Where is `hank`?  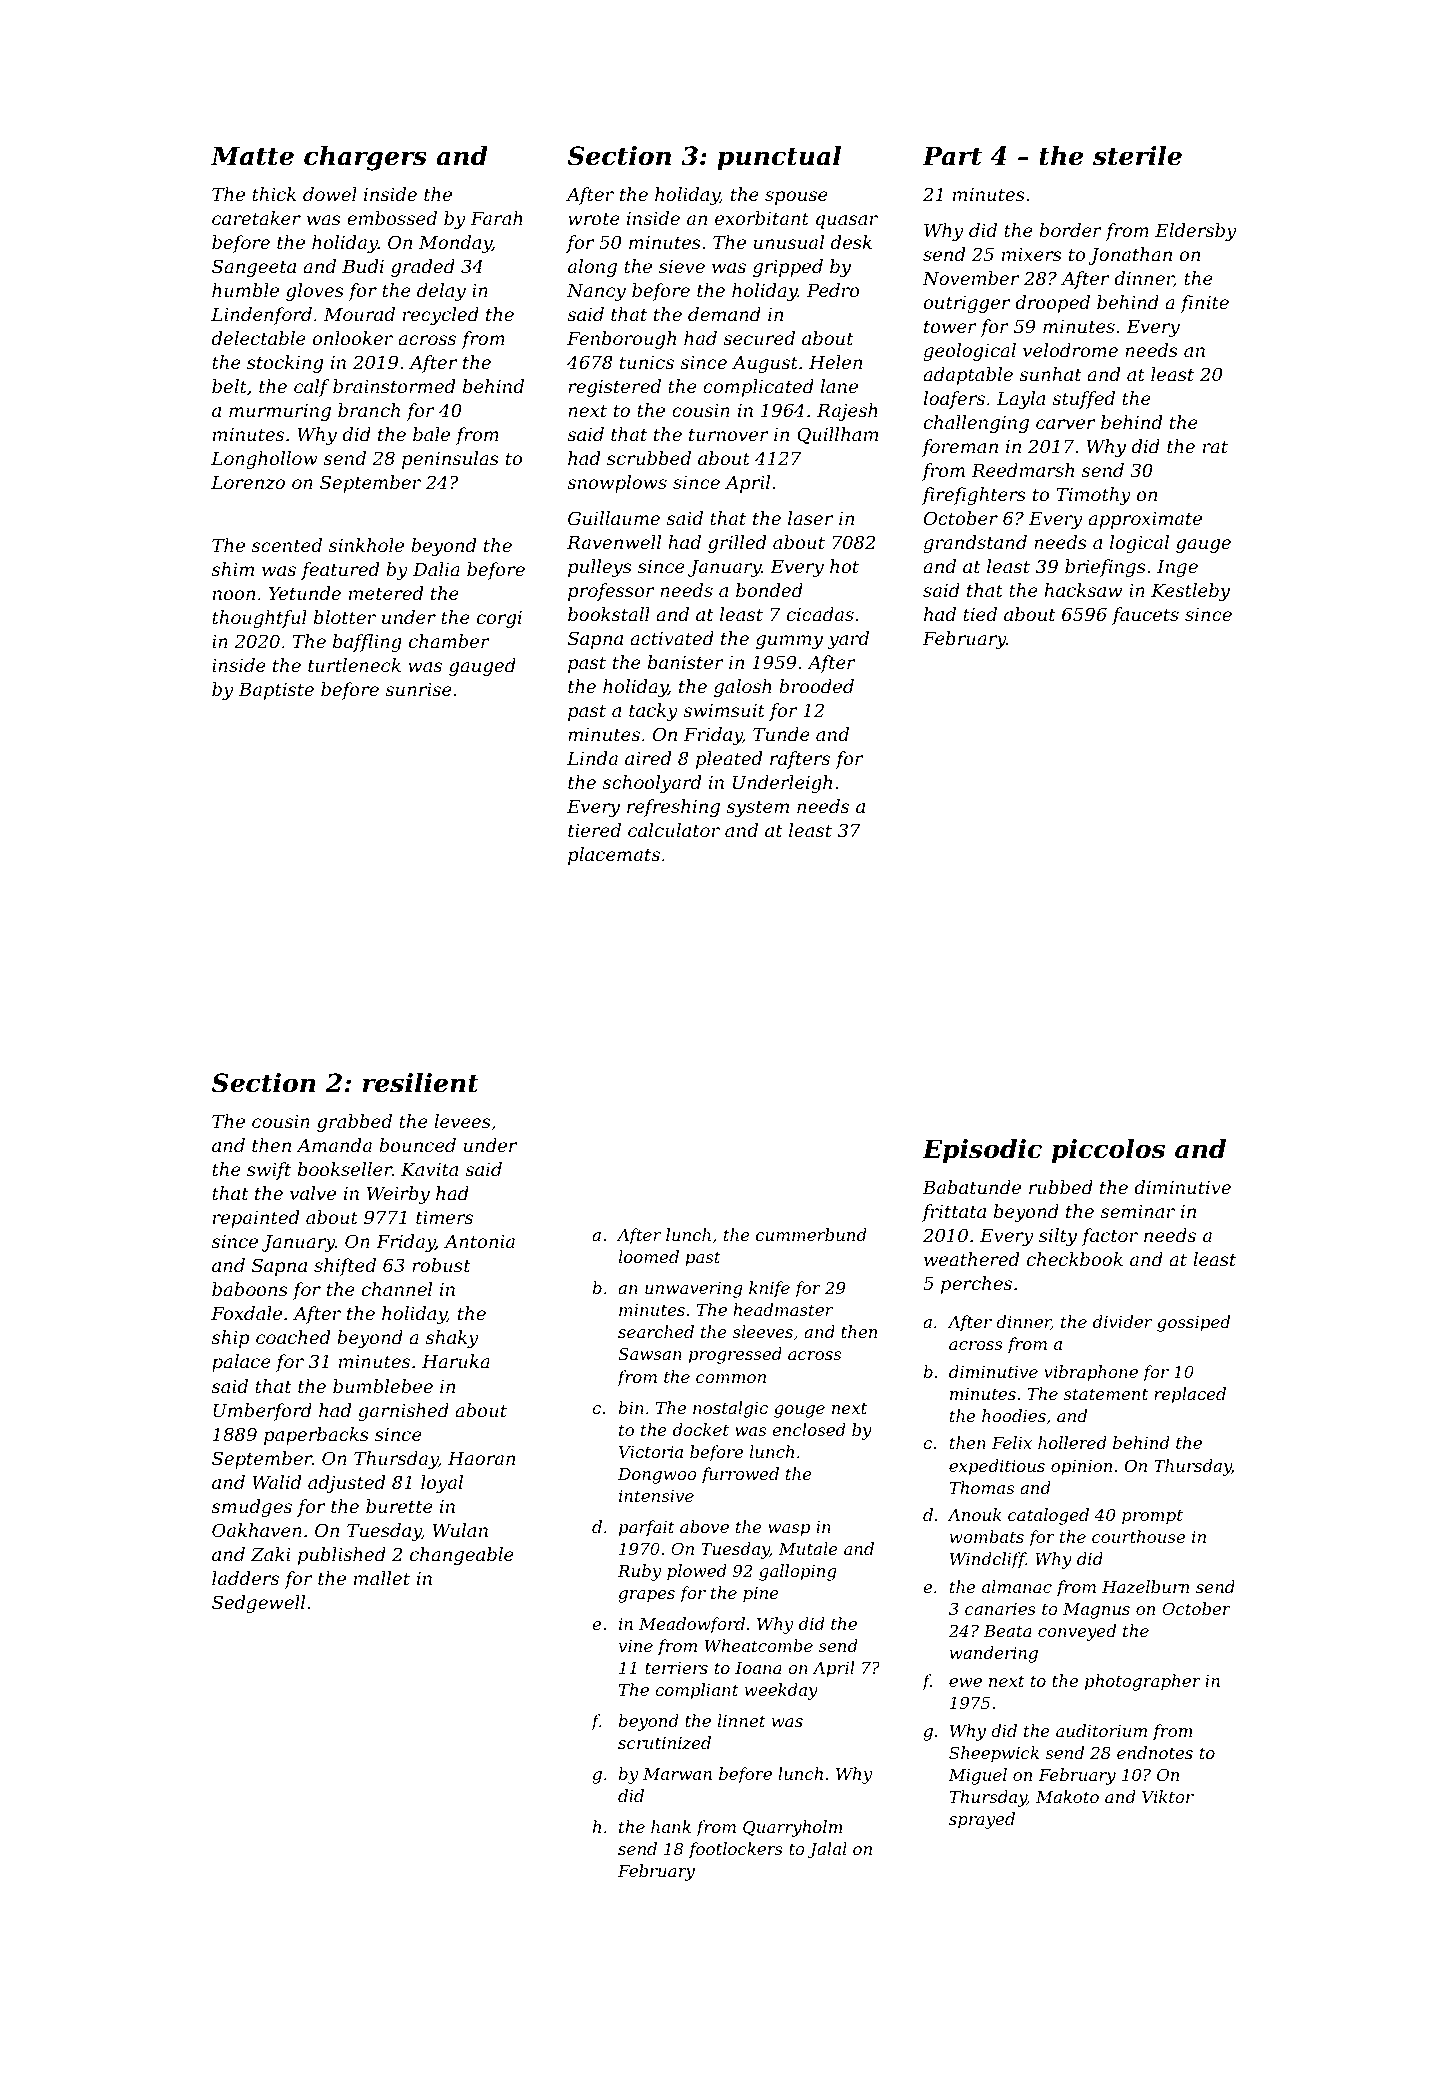
hank is located at coordinates (671, 1826).
